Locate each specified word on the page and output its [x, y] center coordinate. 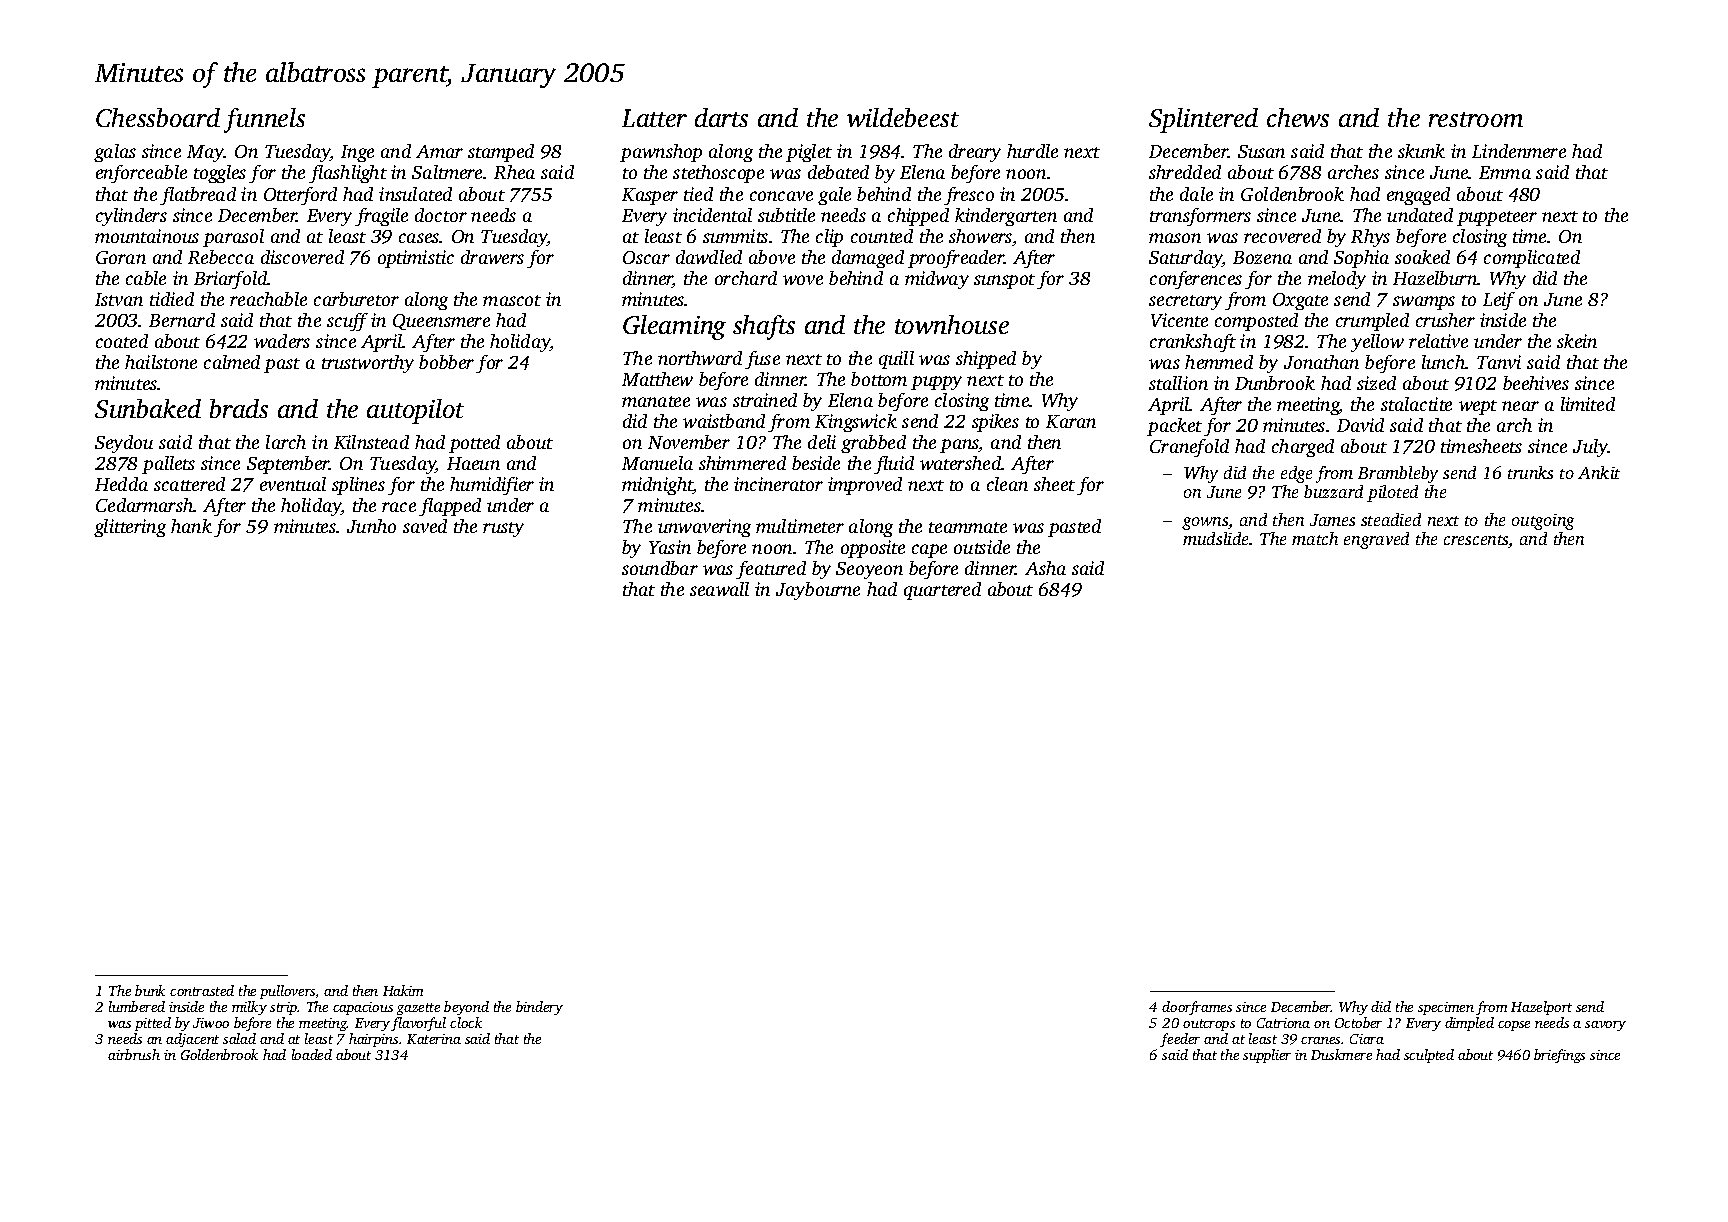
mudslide [1216, 538]
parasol [233, 238]
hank [191, 526]
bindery [539, 1008]
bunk [150, 990]
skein [1577, 341]
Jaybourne [818, 591]
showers [980, 236]
